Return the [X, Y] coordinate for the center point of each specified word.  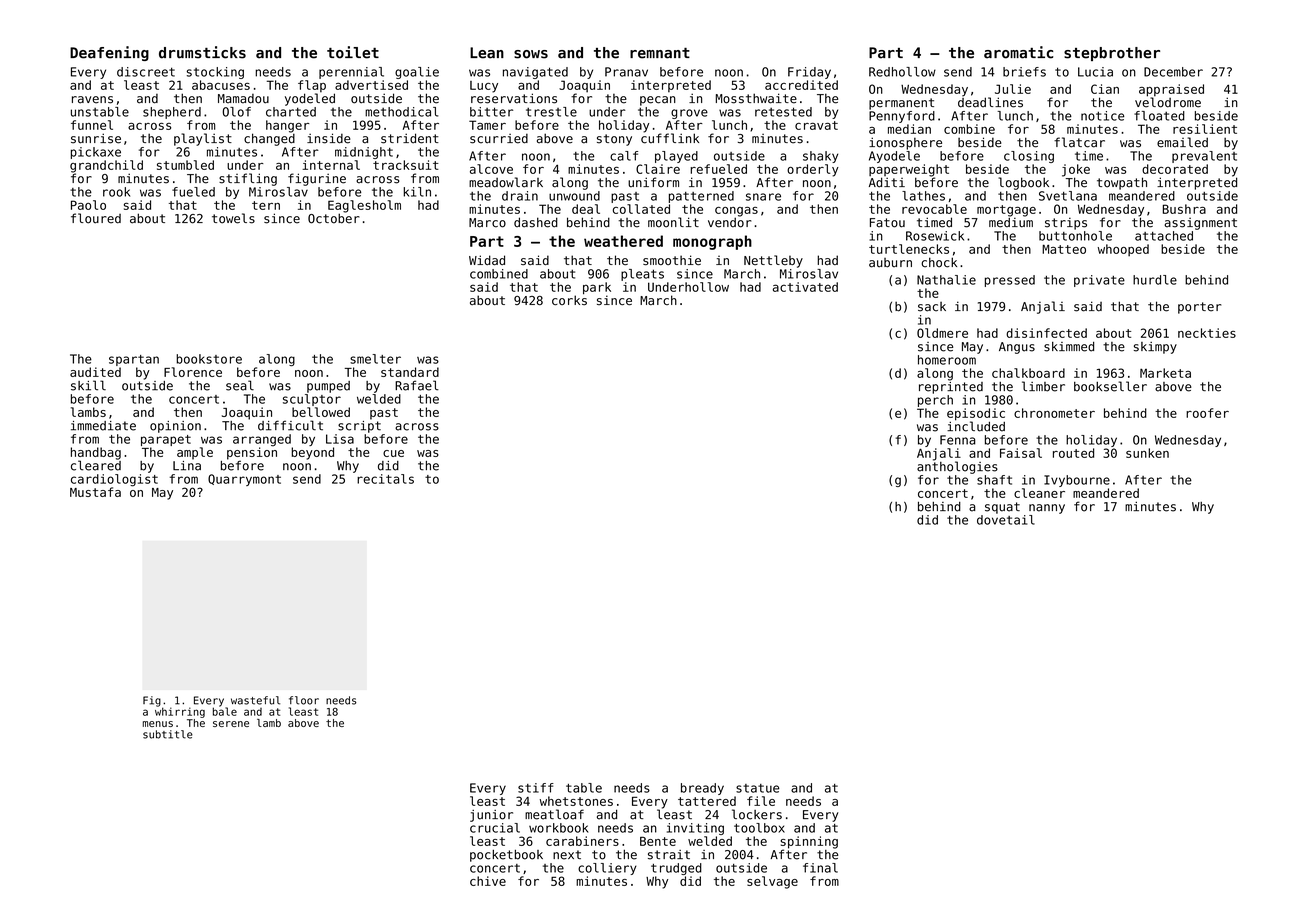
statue [757, 788]
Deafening [109, 53]
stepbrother [1112, 54]
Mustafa [95, 492]
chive [488, 881]
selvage [772, 882]
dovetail [1006, 520]
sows [531, 54]
